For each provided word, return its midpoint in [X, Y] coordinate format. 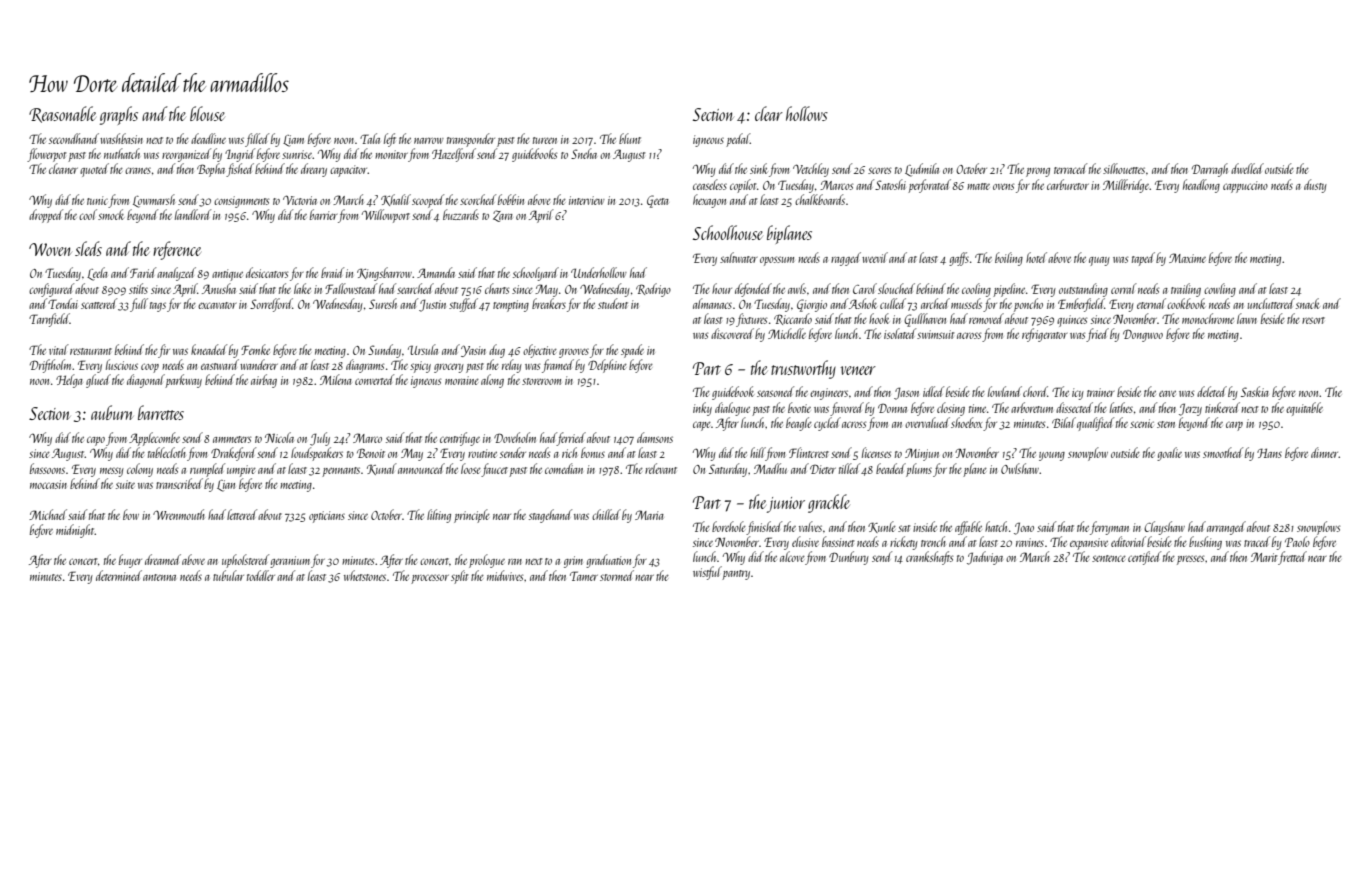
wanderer [259, 364]
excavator [217, 305]
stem [1166, 424]
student [613, 303]
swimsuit [935, 334]
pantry [736, 575]
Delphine [607, 366]
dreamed [163, 559]
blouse [207, 113]
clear [769, 113]
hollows [807, 113]
